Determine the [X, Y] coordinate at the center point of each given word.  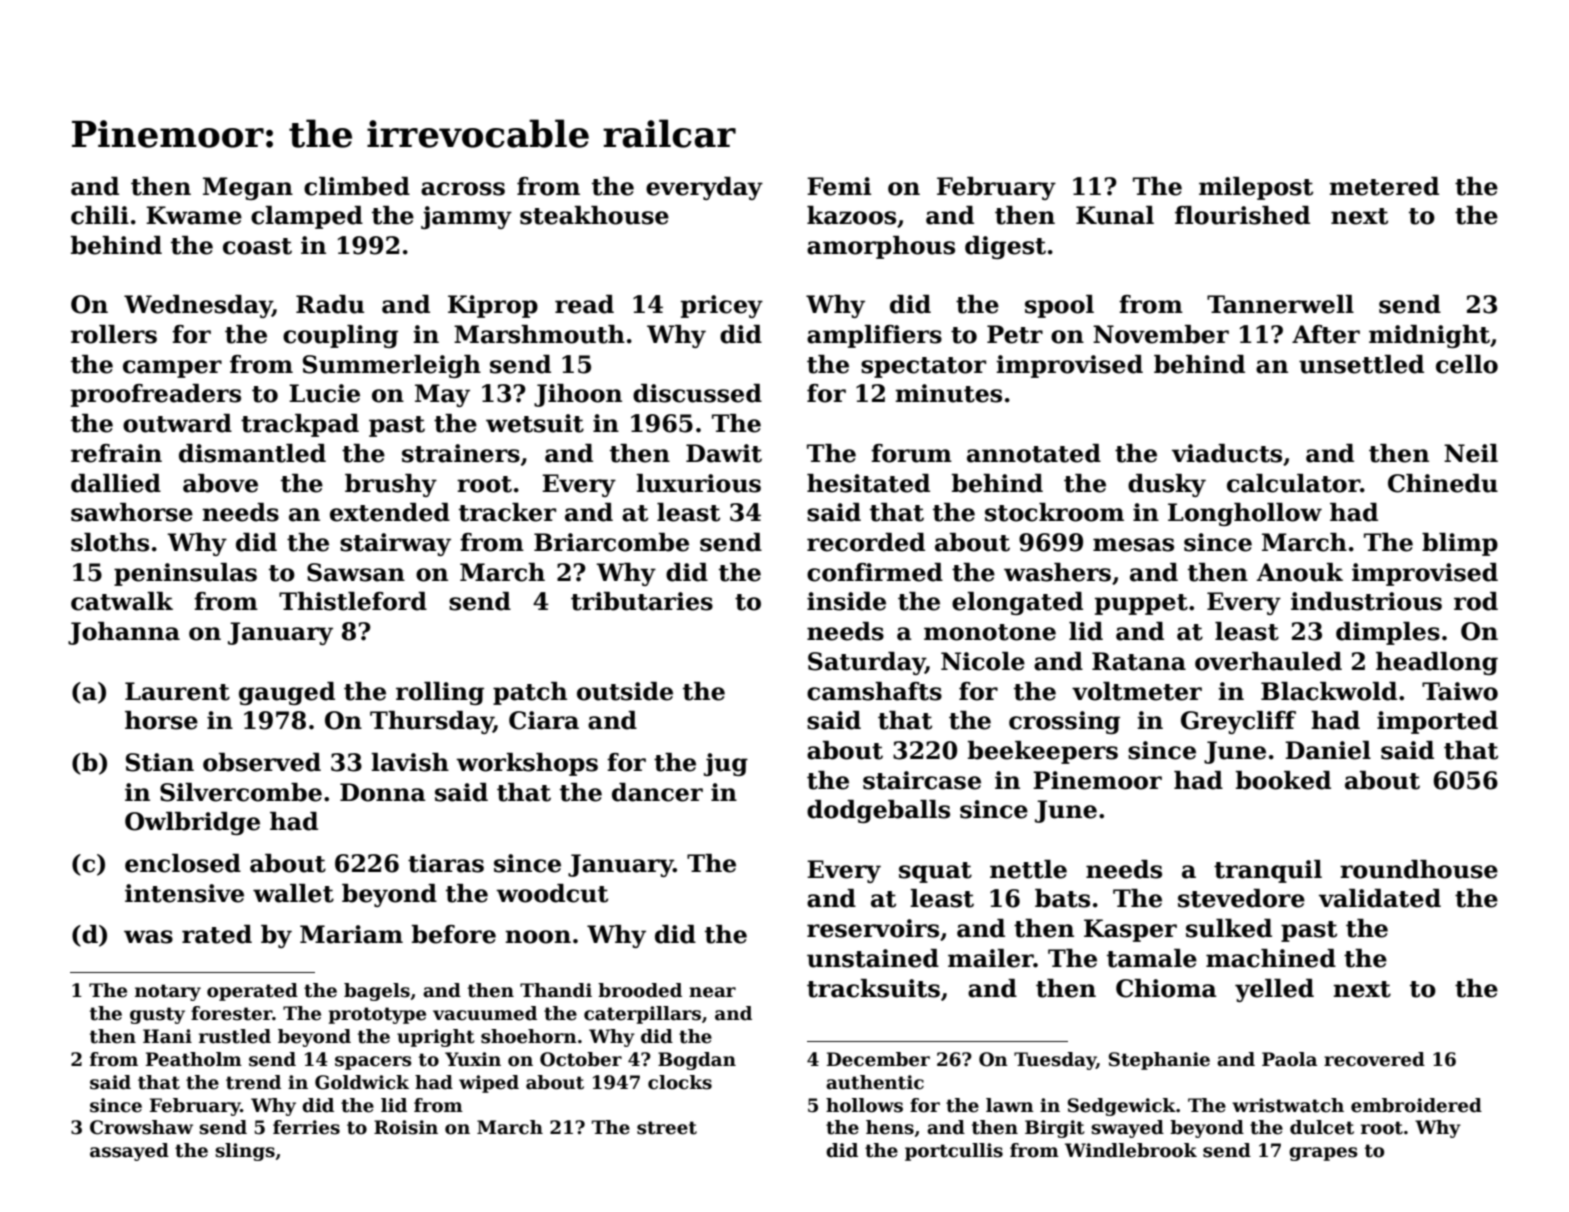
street [667, 1128]
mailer [991, 958]
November [1161, 334]
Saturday [866, 663]
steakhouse [594, 215]
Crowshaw [141, 1127]
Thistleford [353, 601]
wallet [293, 893]
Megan [248, 188]
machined [1271, 958]
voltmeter [1137, 691]
